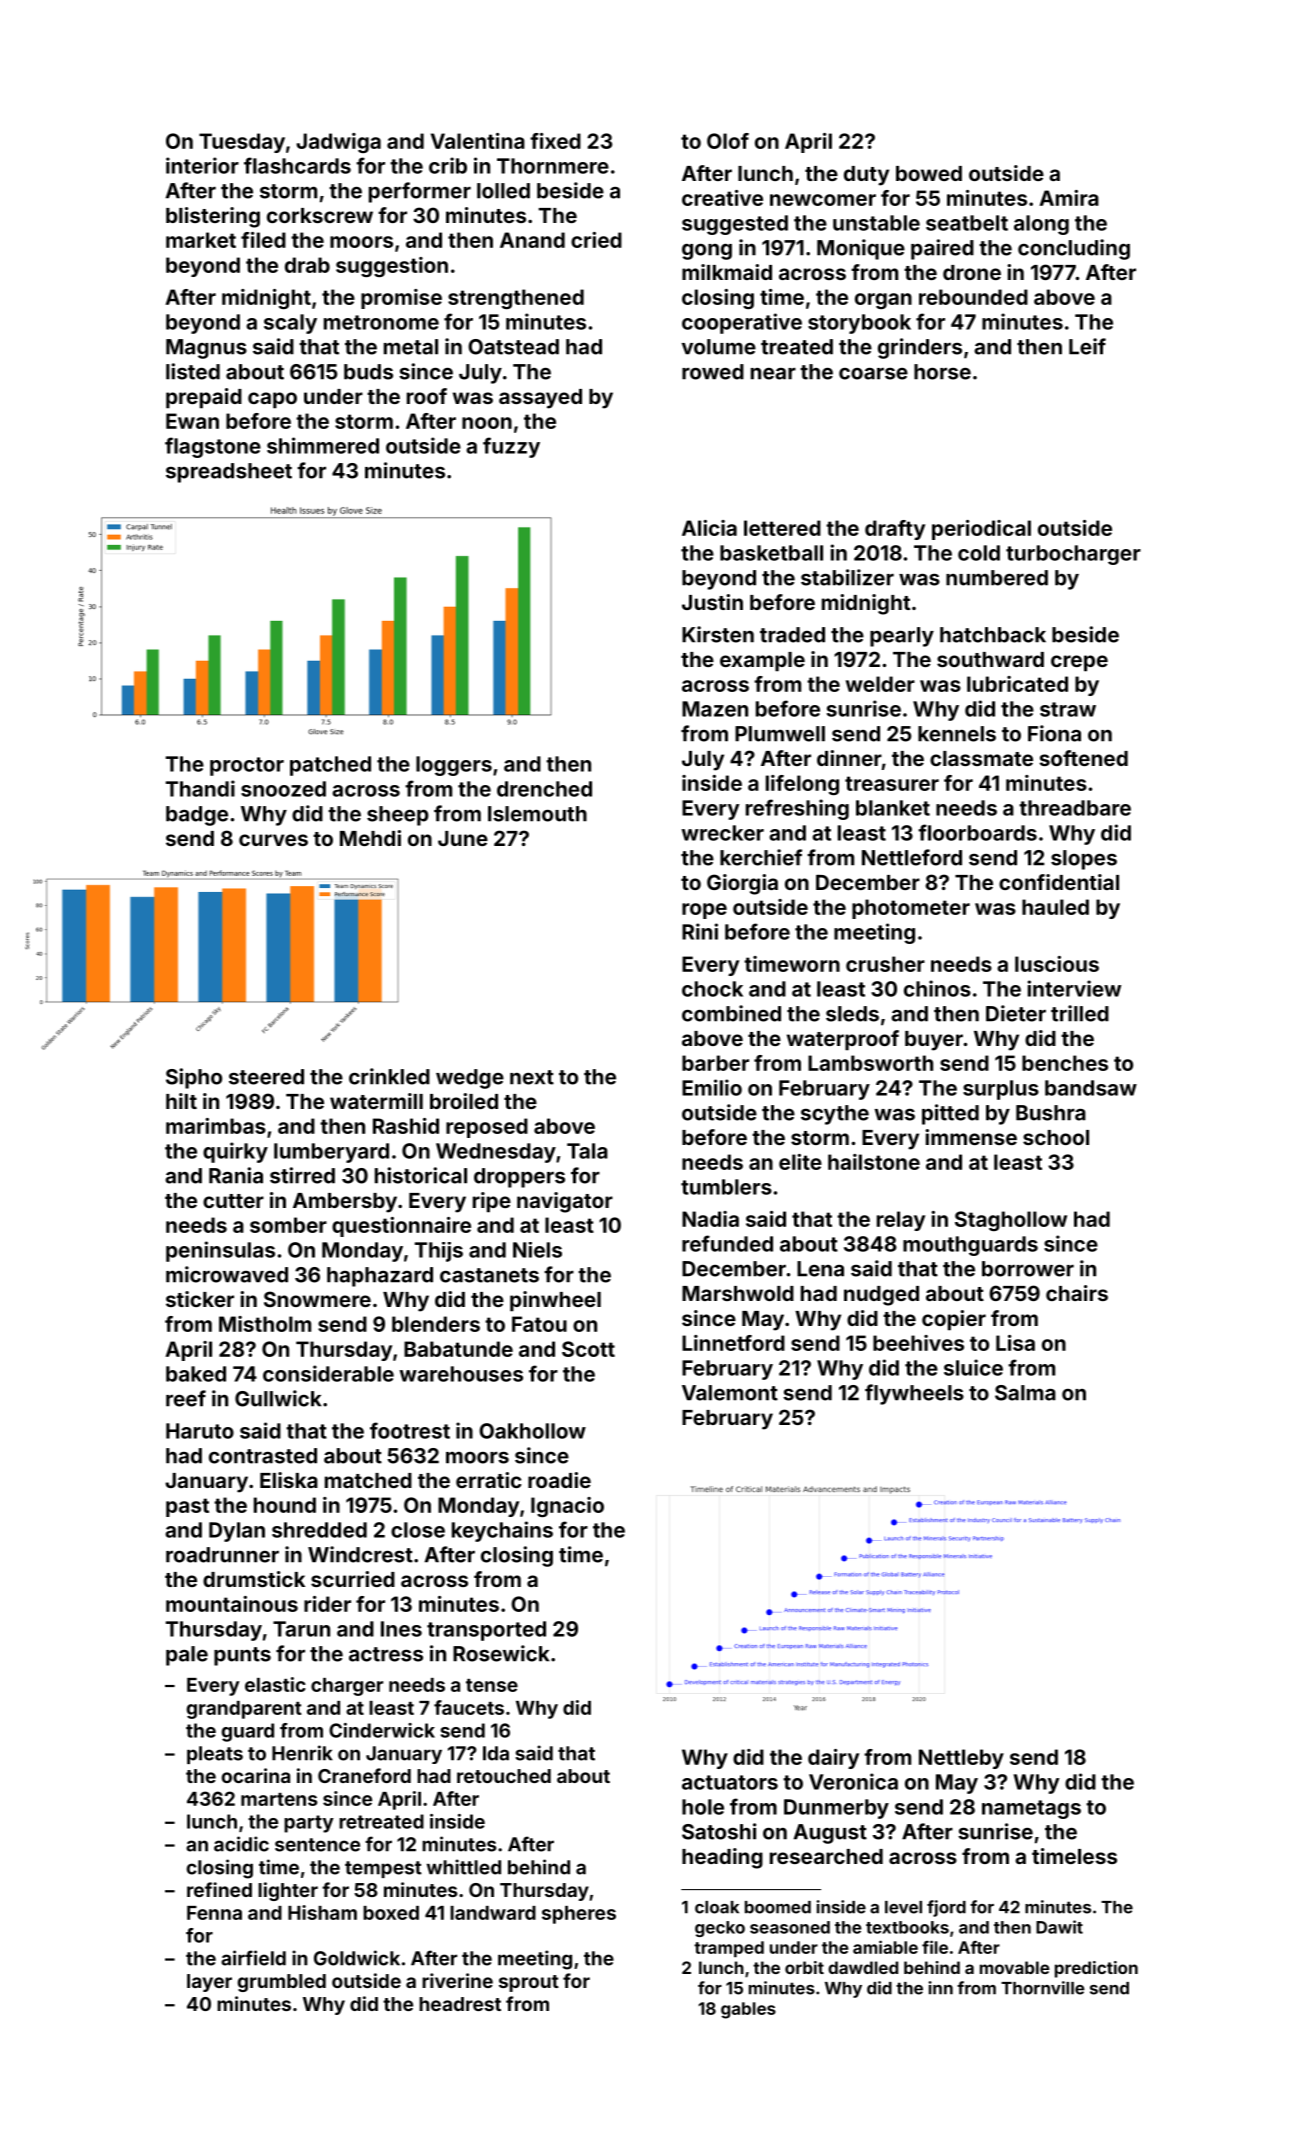 Image resolution: width=1307 pixels, height=2152 pixels. What do you see at coordinates (730, 1393) in the screenshot?
I see `Valemont` at bounding box center [730, 1393].
